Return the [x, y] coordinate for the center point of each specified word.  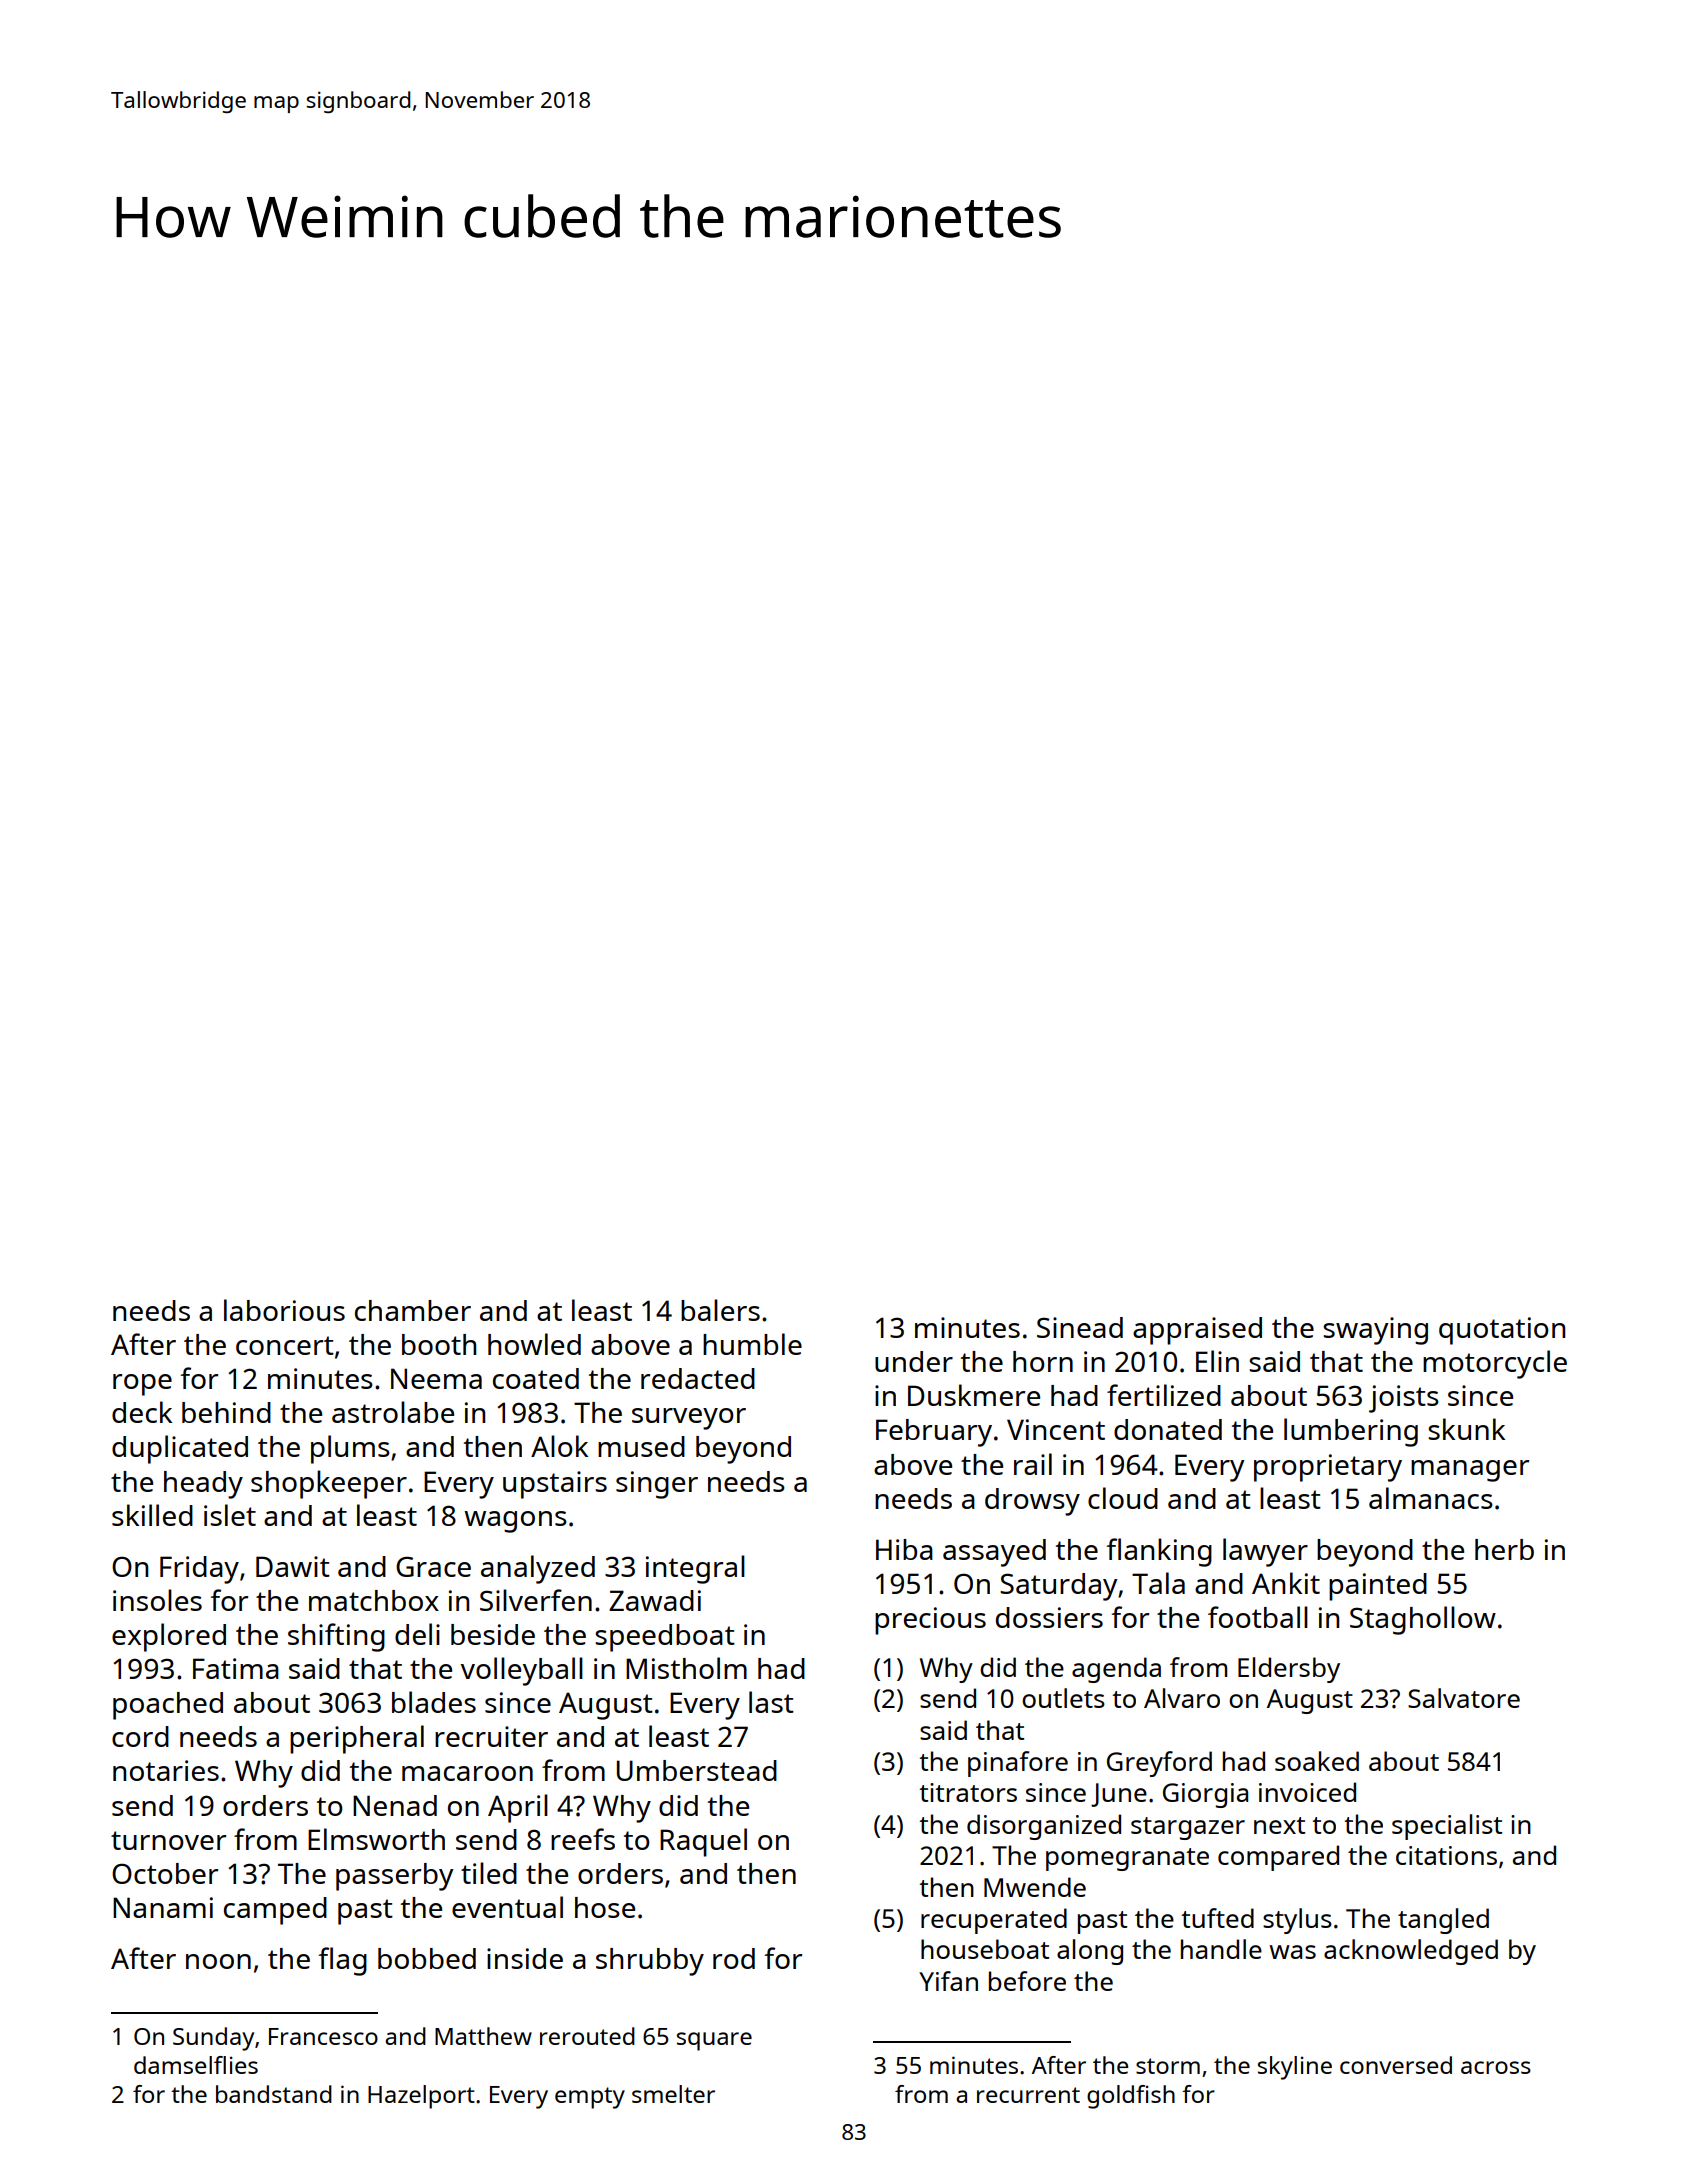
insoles [157, 1600]
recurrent [1028, 2095]
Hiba [904, 1549]
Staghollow [1423, 1620]
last [771, 1702]
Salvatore [1464, 1698]
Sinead [1080, 1327]
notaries [166, 1770]
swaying [1375, 1331]
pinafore [1018, 1764]
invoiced [1307, 1792]
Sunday [213, 2039]
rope [142, 1385]
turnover [168, 1840]
